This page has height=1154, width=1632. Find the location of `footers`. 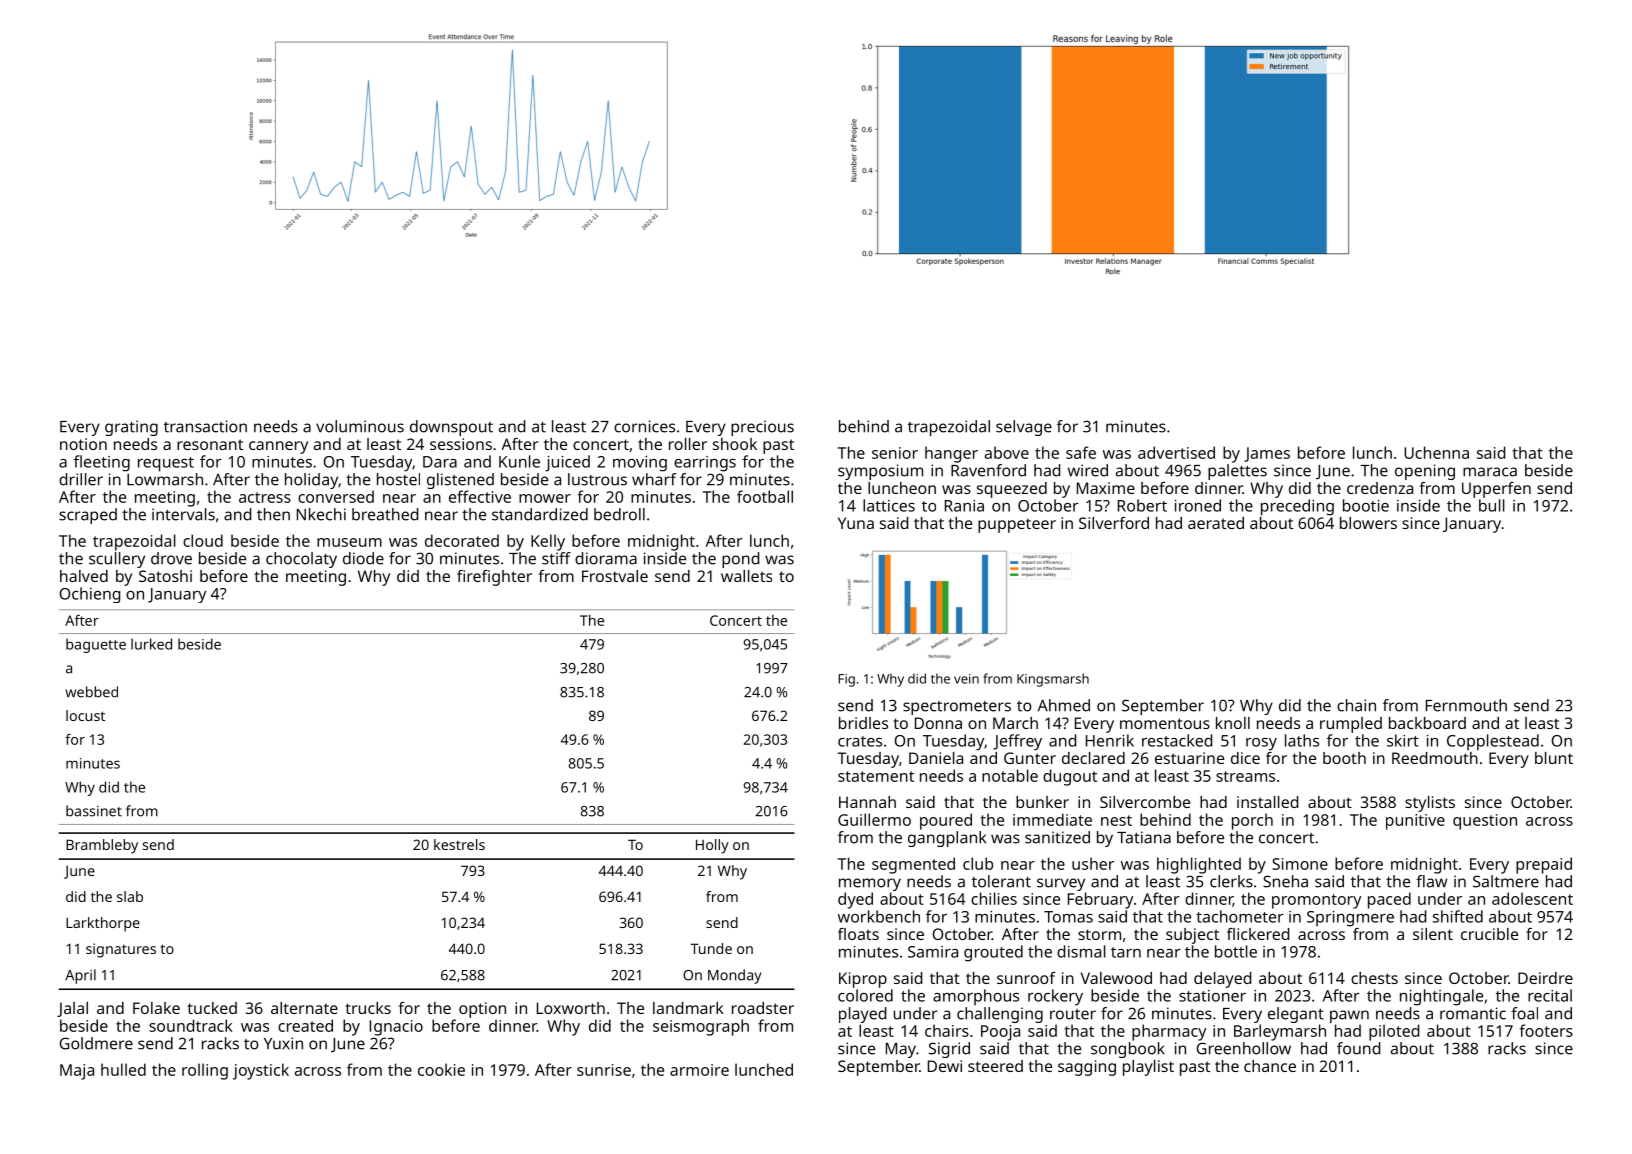

footers is located at coordinates (1546, 1030).
